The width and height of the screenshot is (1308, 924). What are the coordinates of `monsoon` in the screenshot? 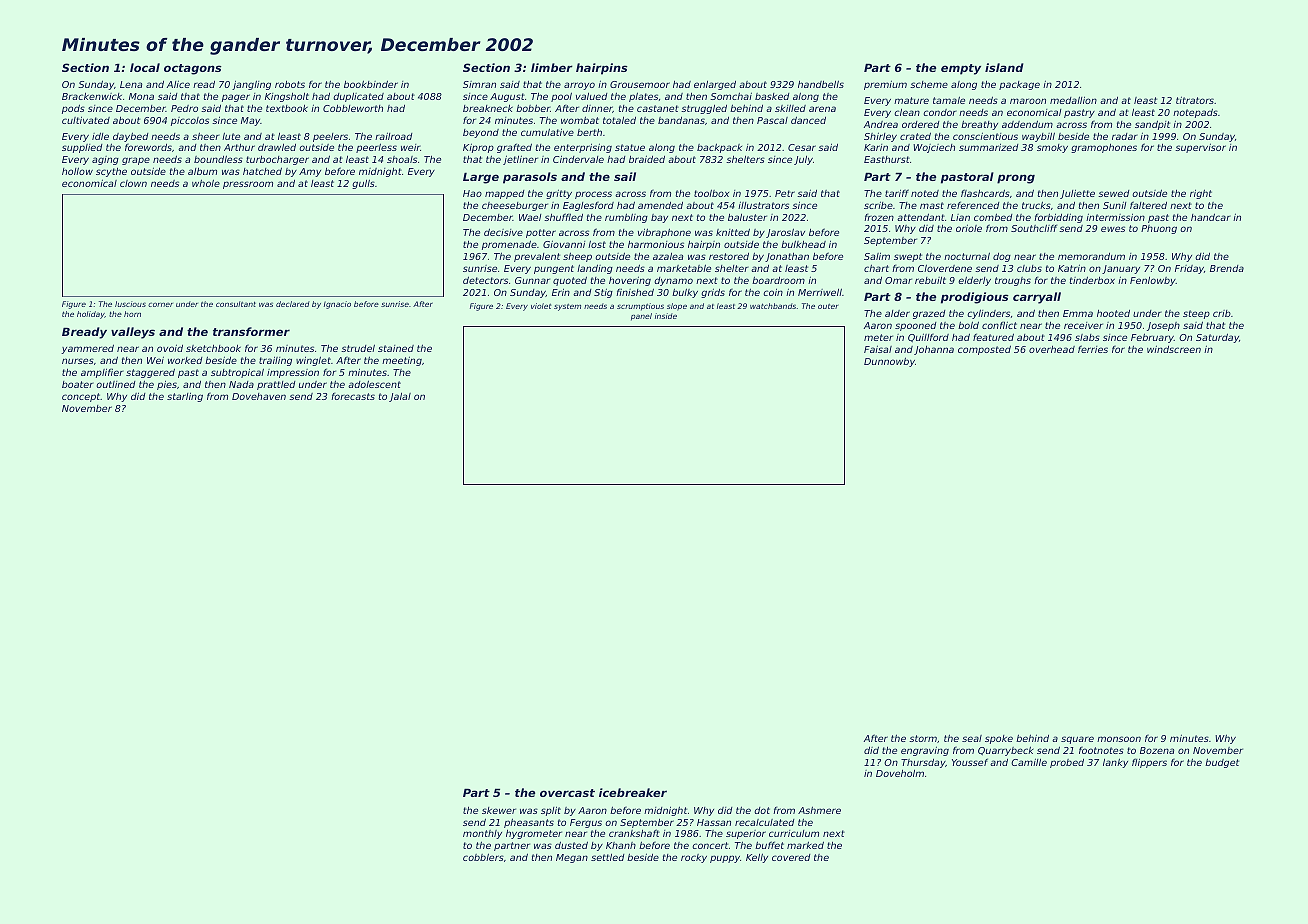 It's located at (1119, 739).
